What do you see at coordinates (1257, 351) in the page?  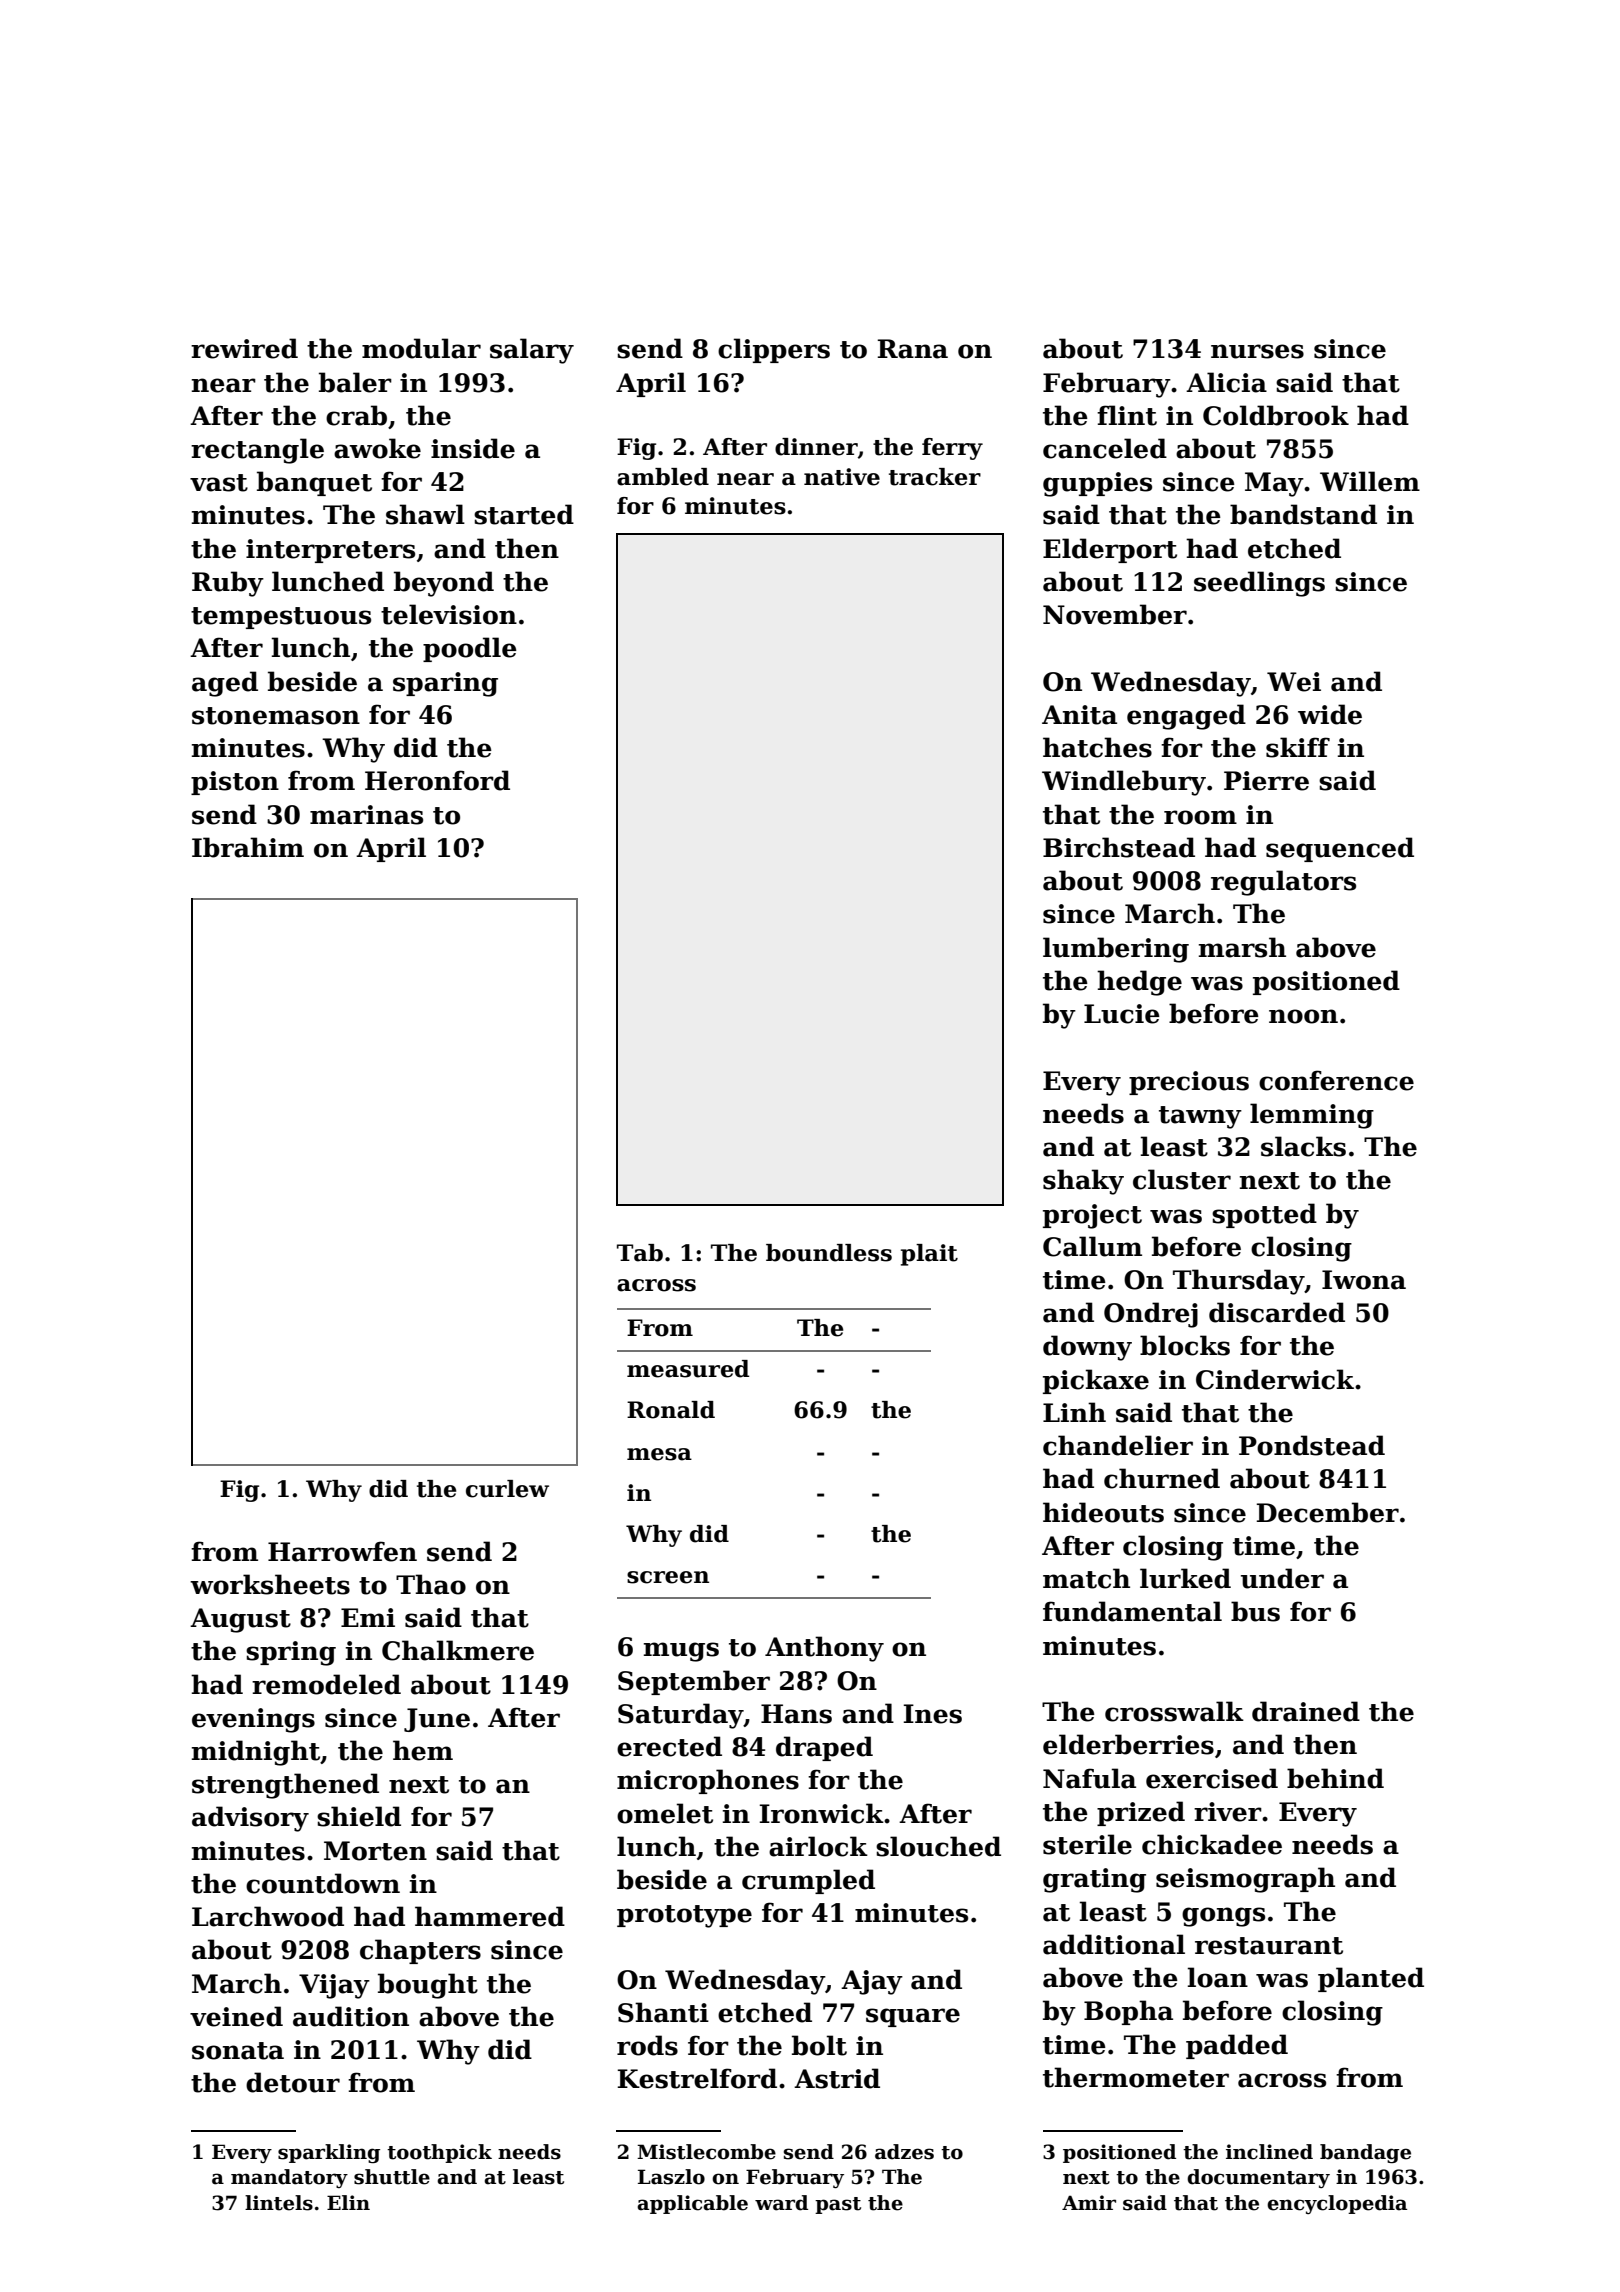 I see `nurses` at bounding box center [1257, 351].
